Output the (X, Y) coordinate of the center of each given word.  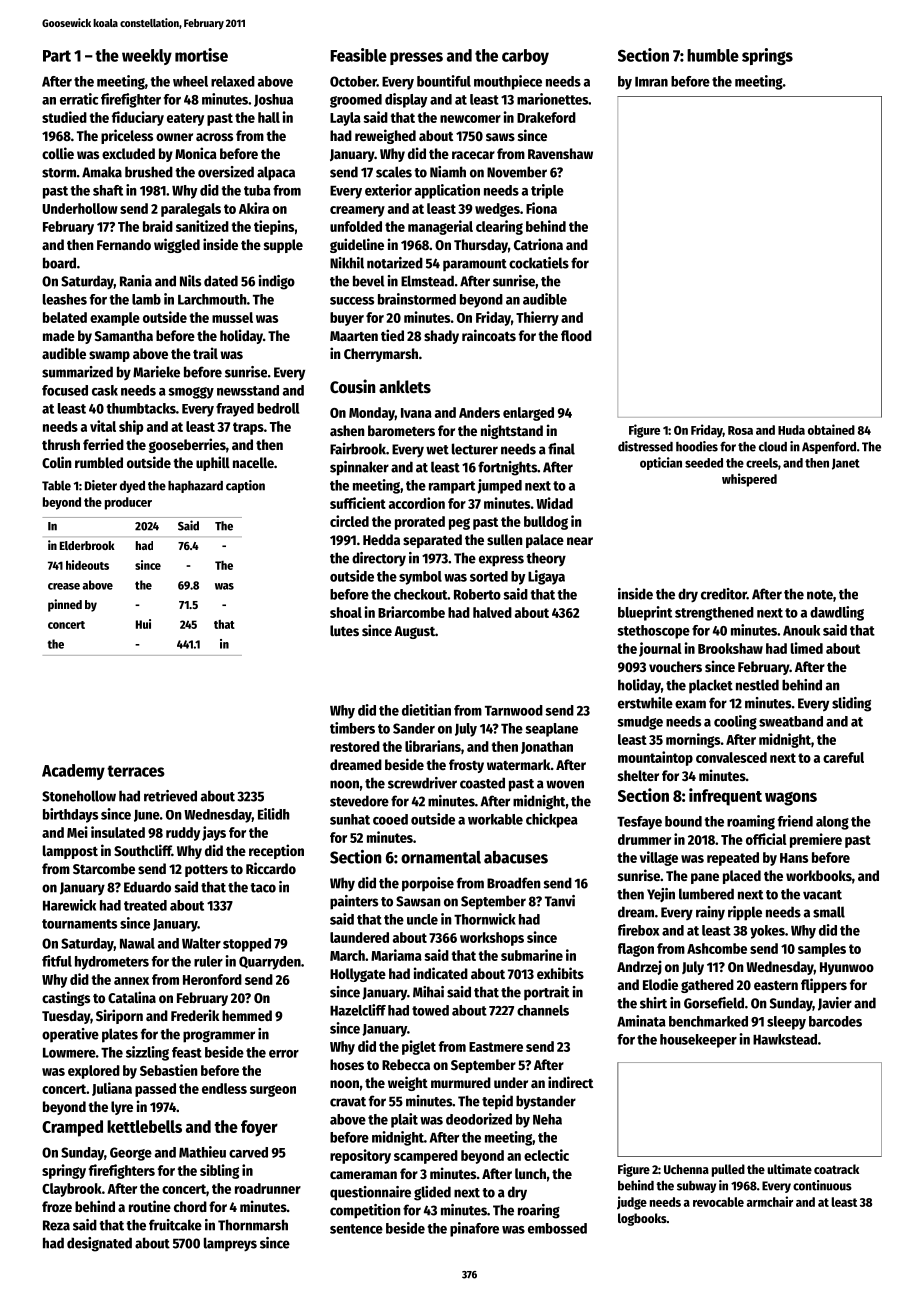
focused (65, 390)
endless (224, 1088)
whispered (749, 480)
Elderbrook (87, 545)
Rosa (740, 430)
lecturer (475, 449)
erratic (79, 99)
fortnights (507, 468)
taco (263, 888)
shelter (638, 775)
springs (767, 56)
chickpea (552, 820)
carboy (525, 57)
